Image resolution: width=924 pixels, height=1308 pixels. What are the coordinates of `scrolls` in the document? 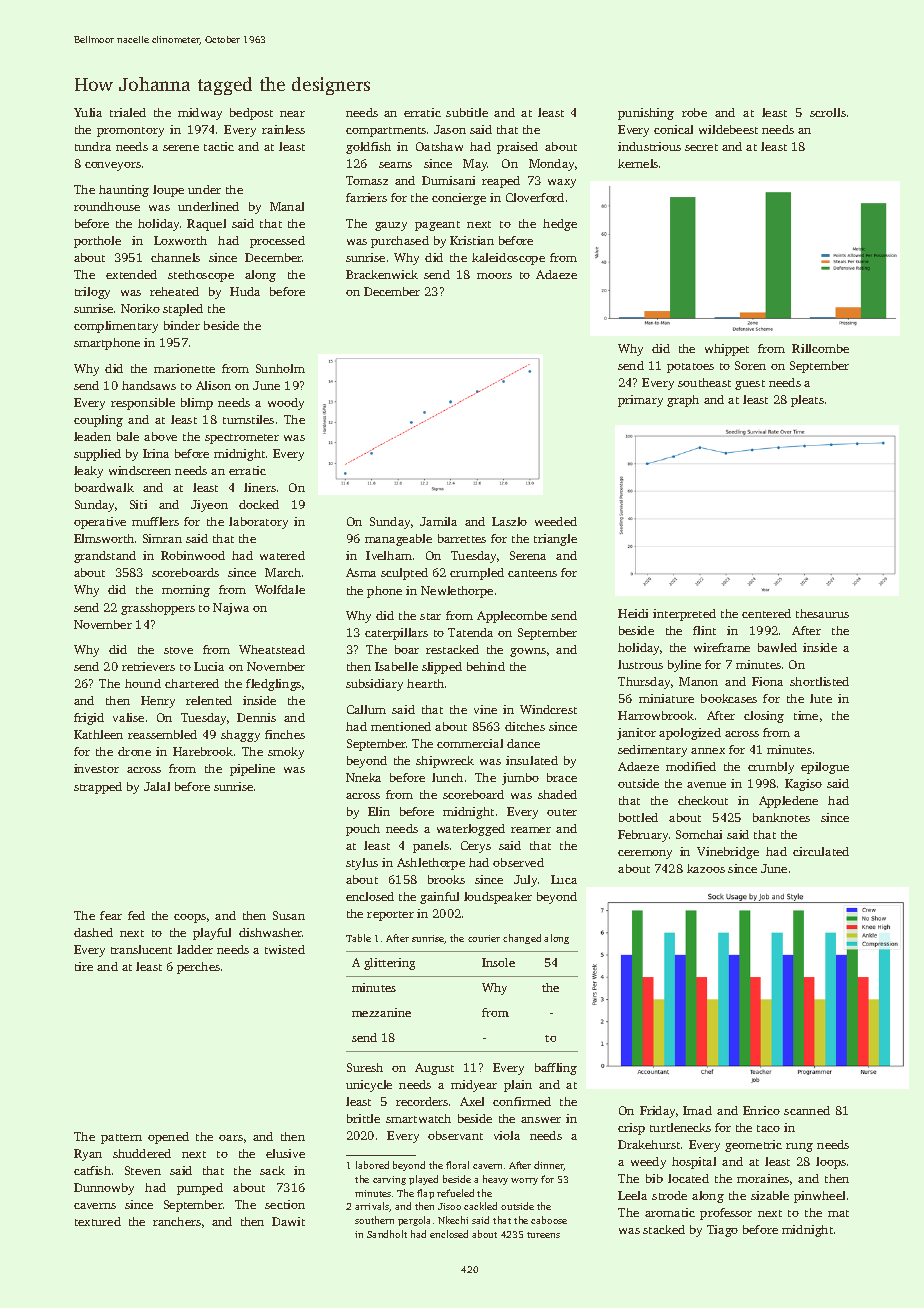 It's located at (828, 112).
